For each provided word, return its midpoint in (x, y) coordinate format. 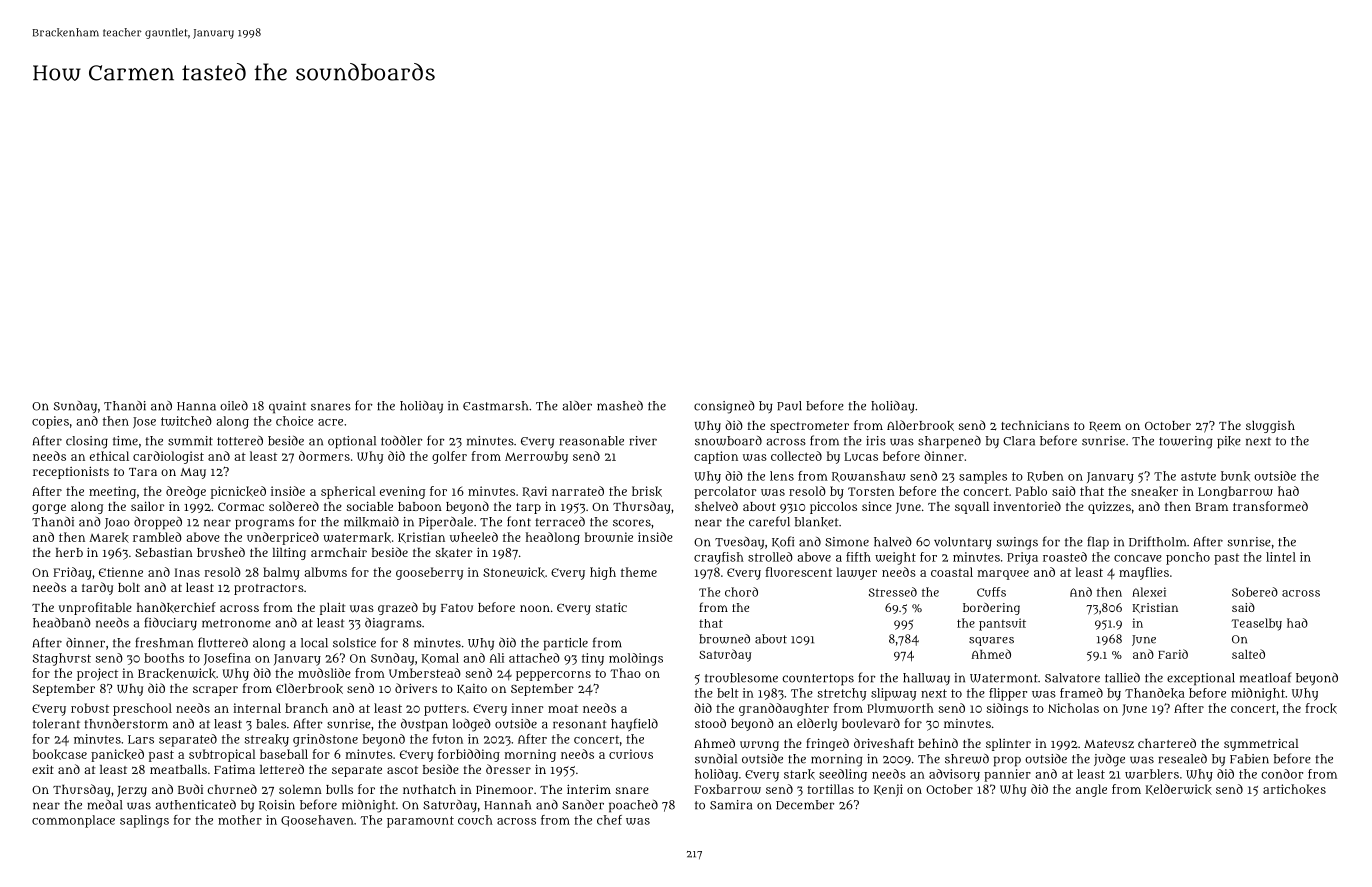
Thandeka (1155, 693)
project (97, 674)
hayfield (634, 725)
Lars (141, 739)
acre (330, 422)
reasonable (592, 441)
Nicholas (1073, 708)
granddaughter (784, 709)
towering (1185, 442)
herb (69, 552)
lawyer (856, 573)
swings (1017, 543)
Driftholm (1157, 541)
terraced (560, 521)
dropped (158, 523)
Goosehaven (317, 821)
